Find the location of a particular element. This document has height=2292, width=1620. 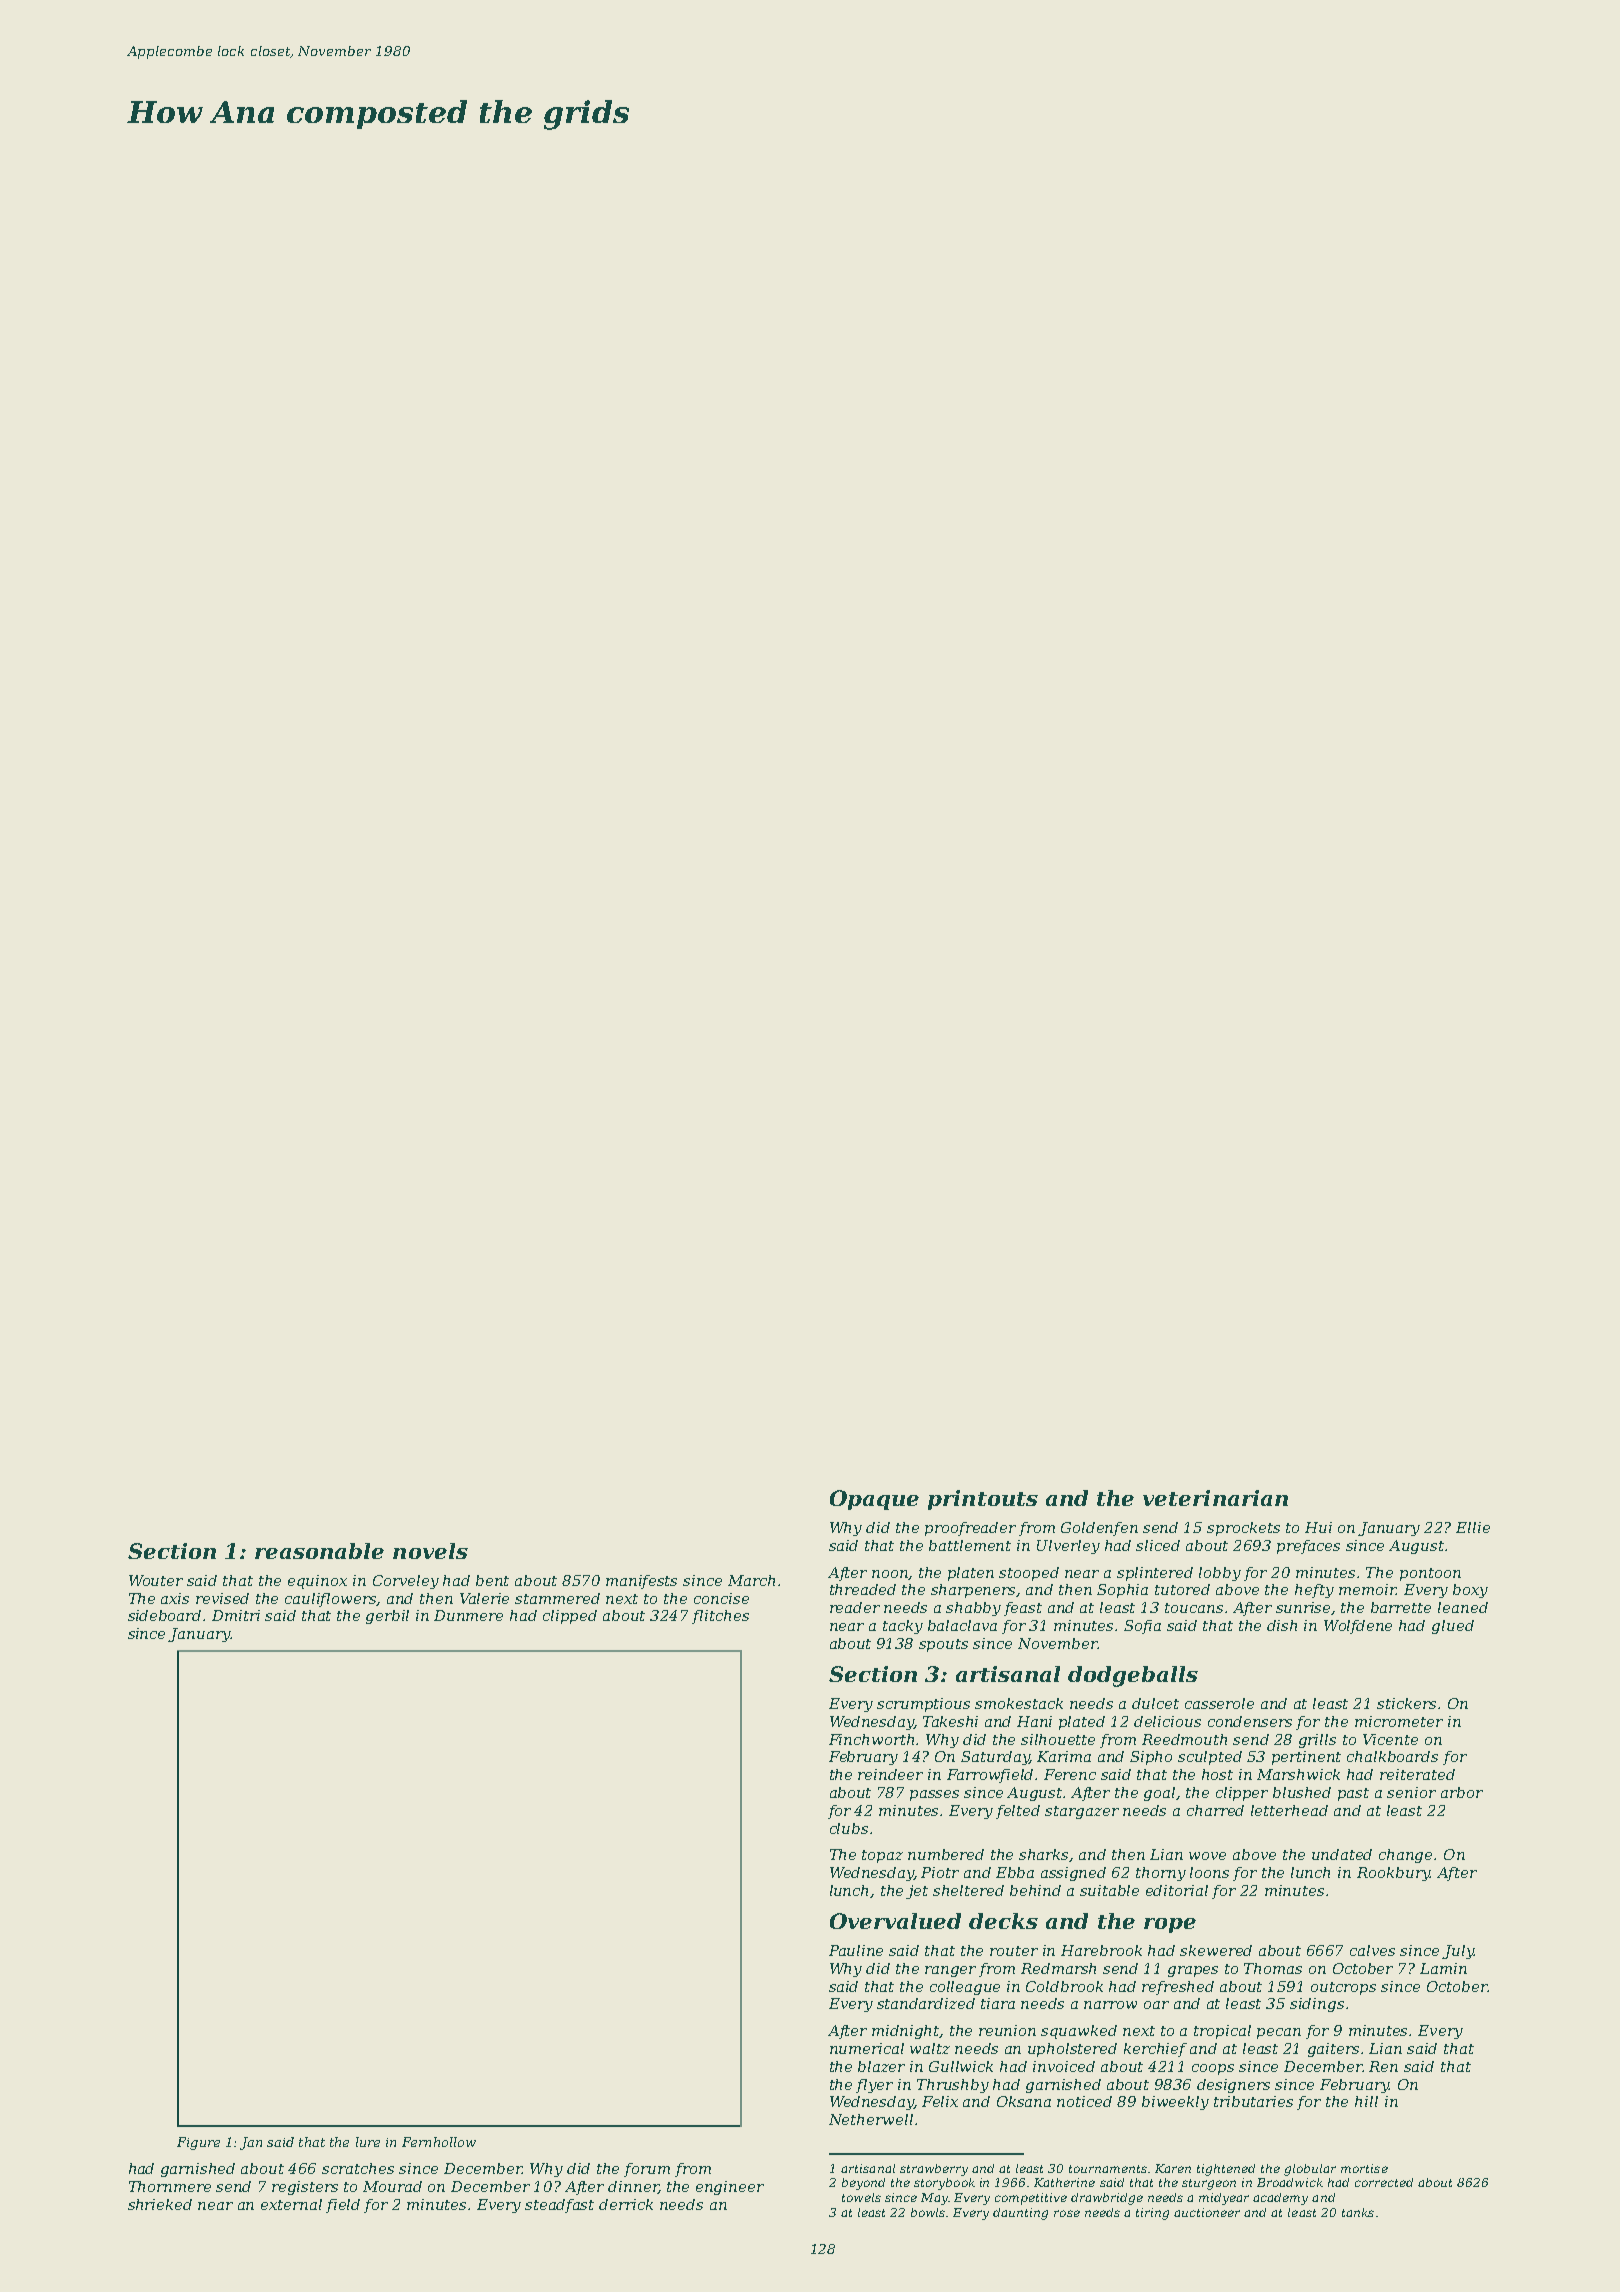

prefaces is located at coordinates (1308, 1547).
